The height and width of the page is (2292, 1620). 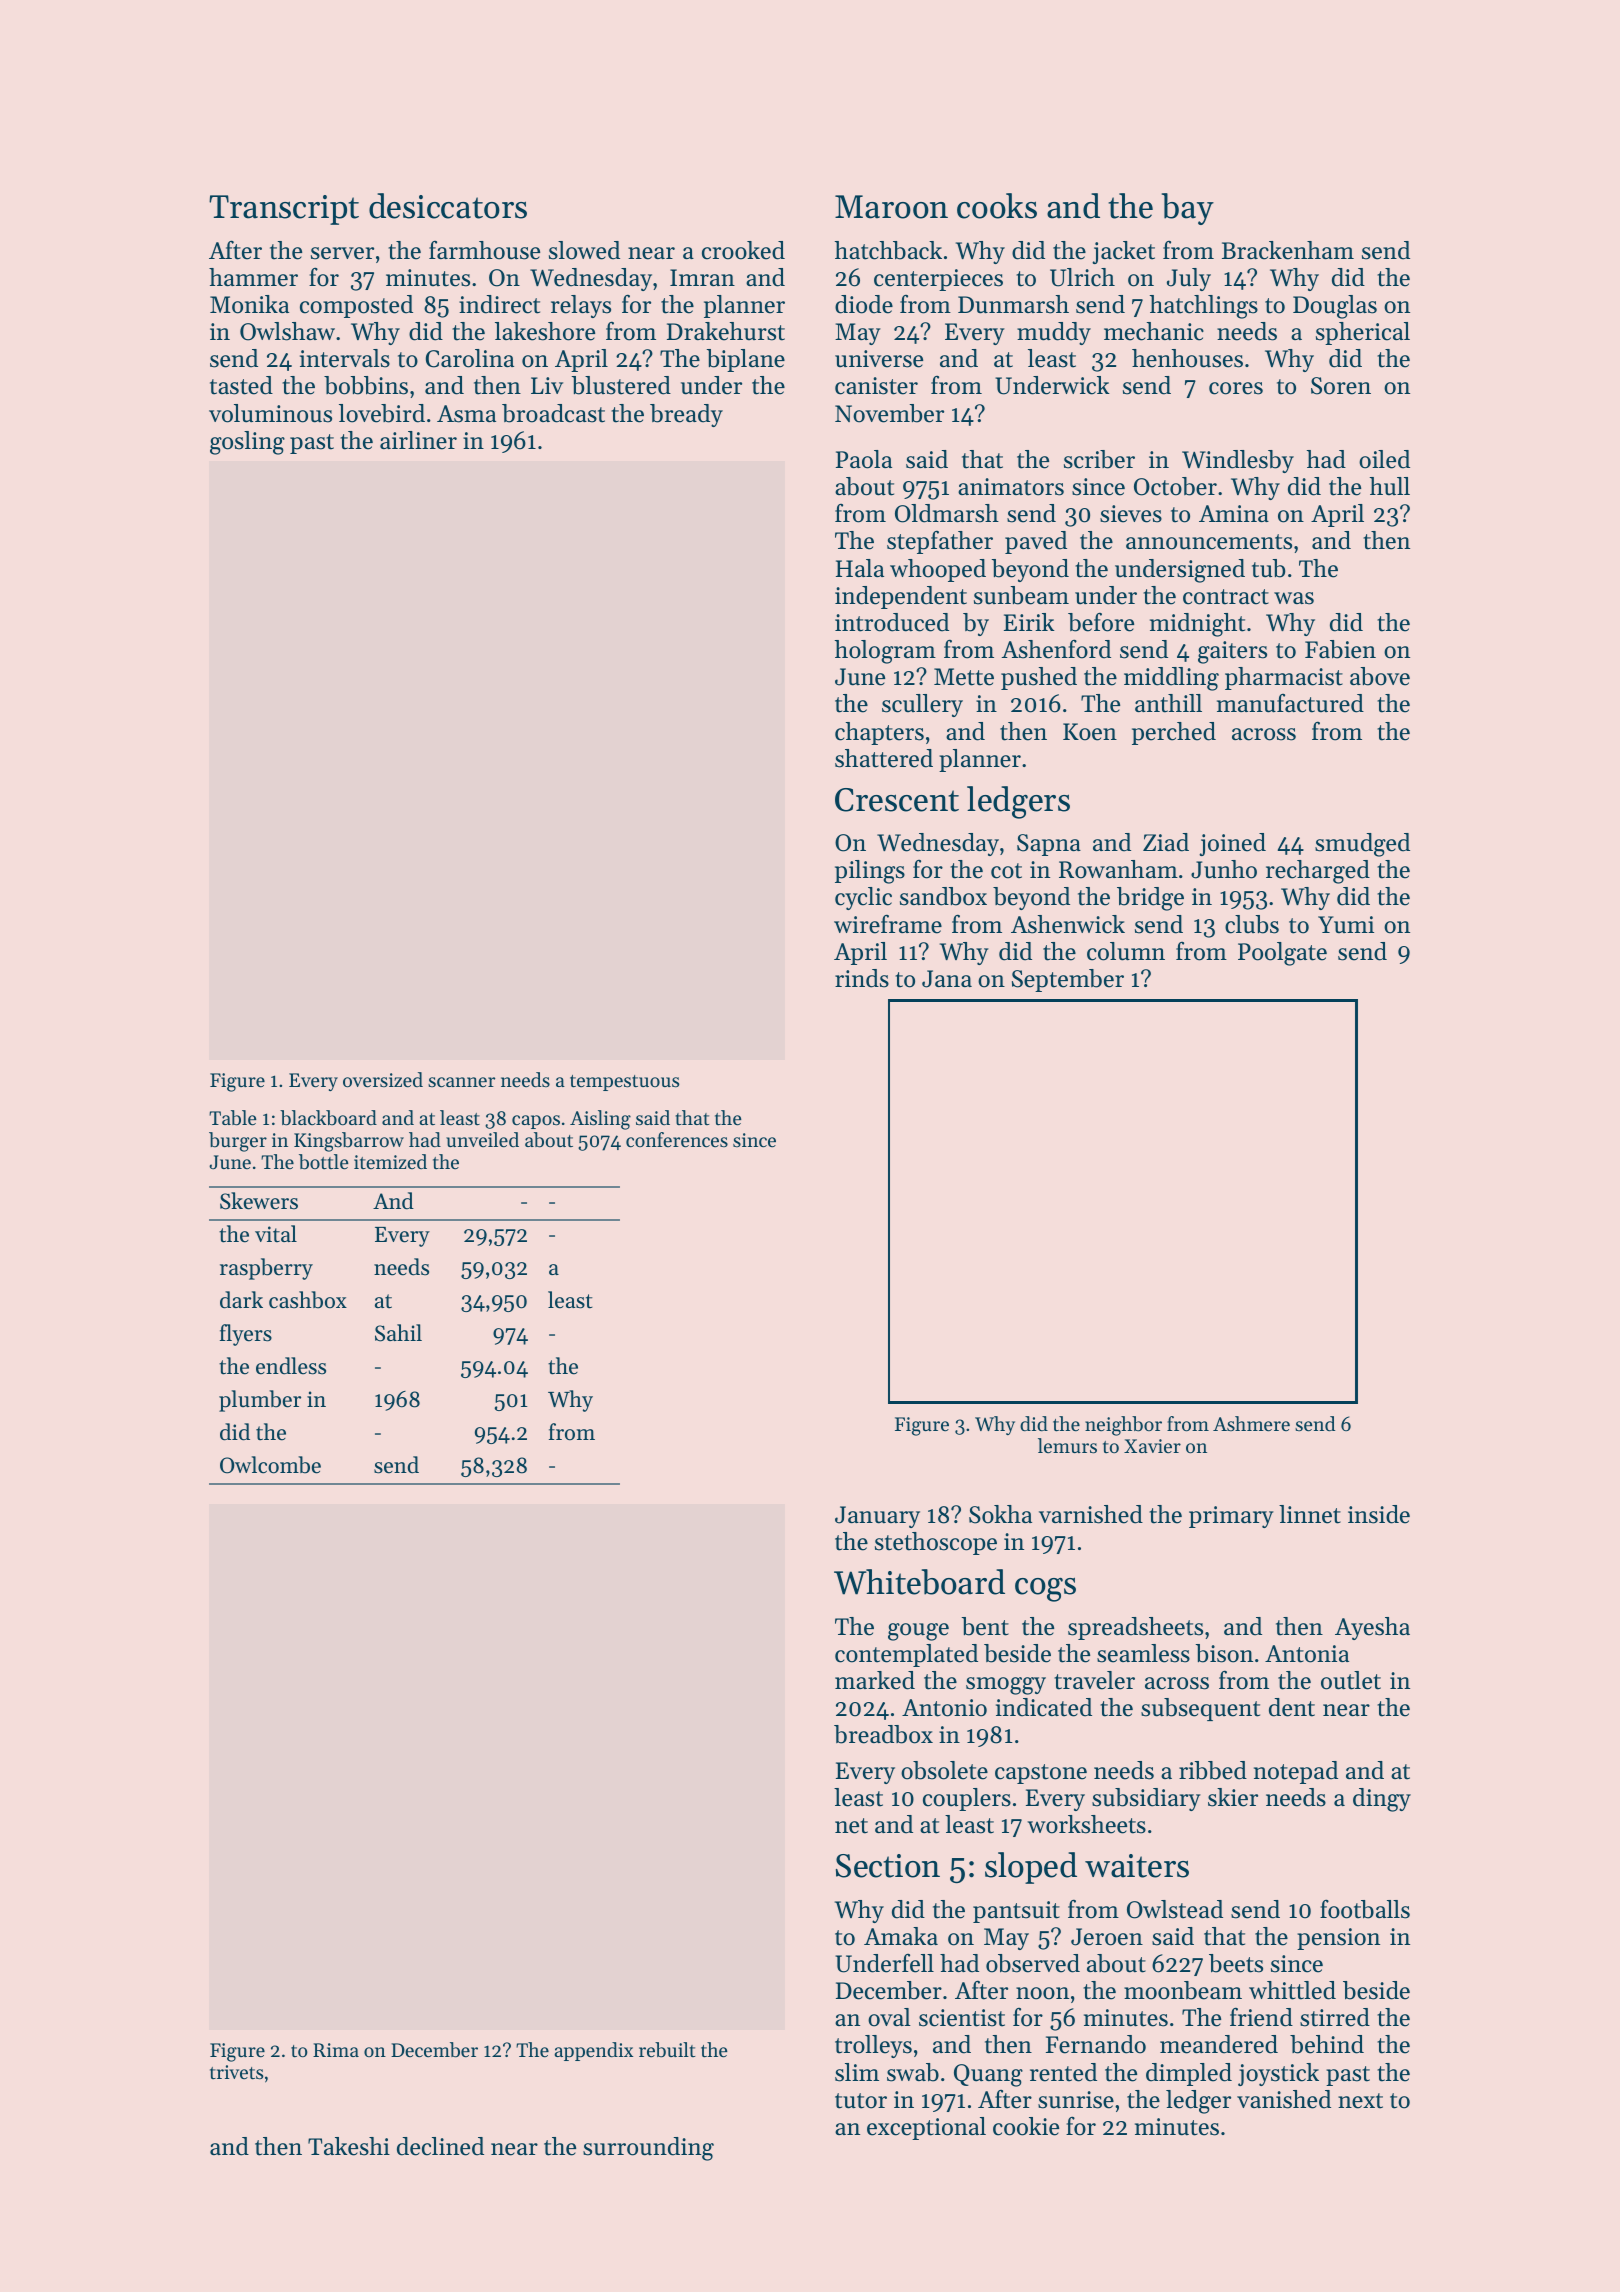 I want to click on bay, so click(x=1188, y=209).
